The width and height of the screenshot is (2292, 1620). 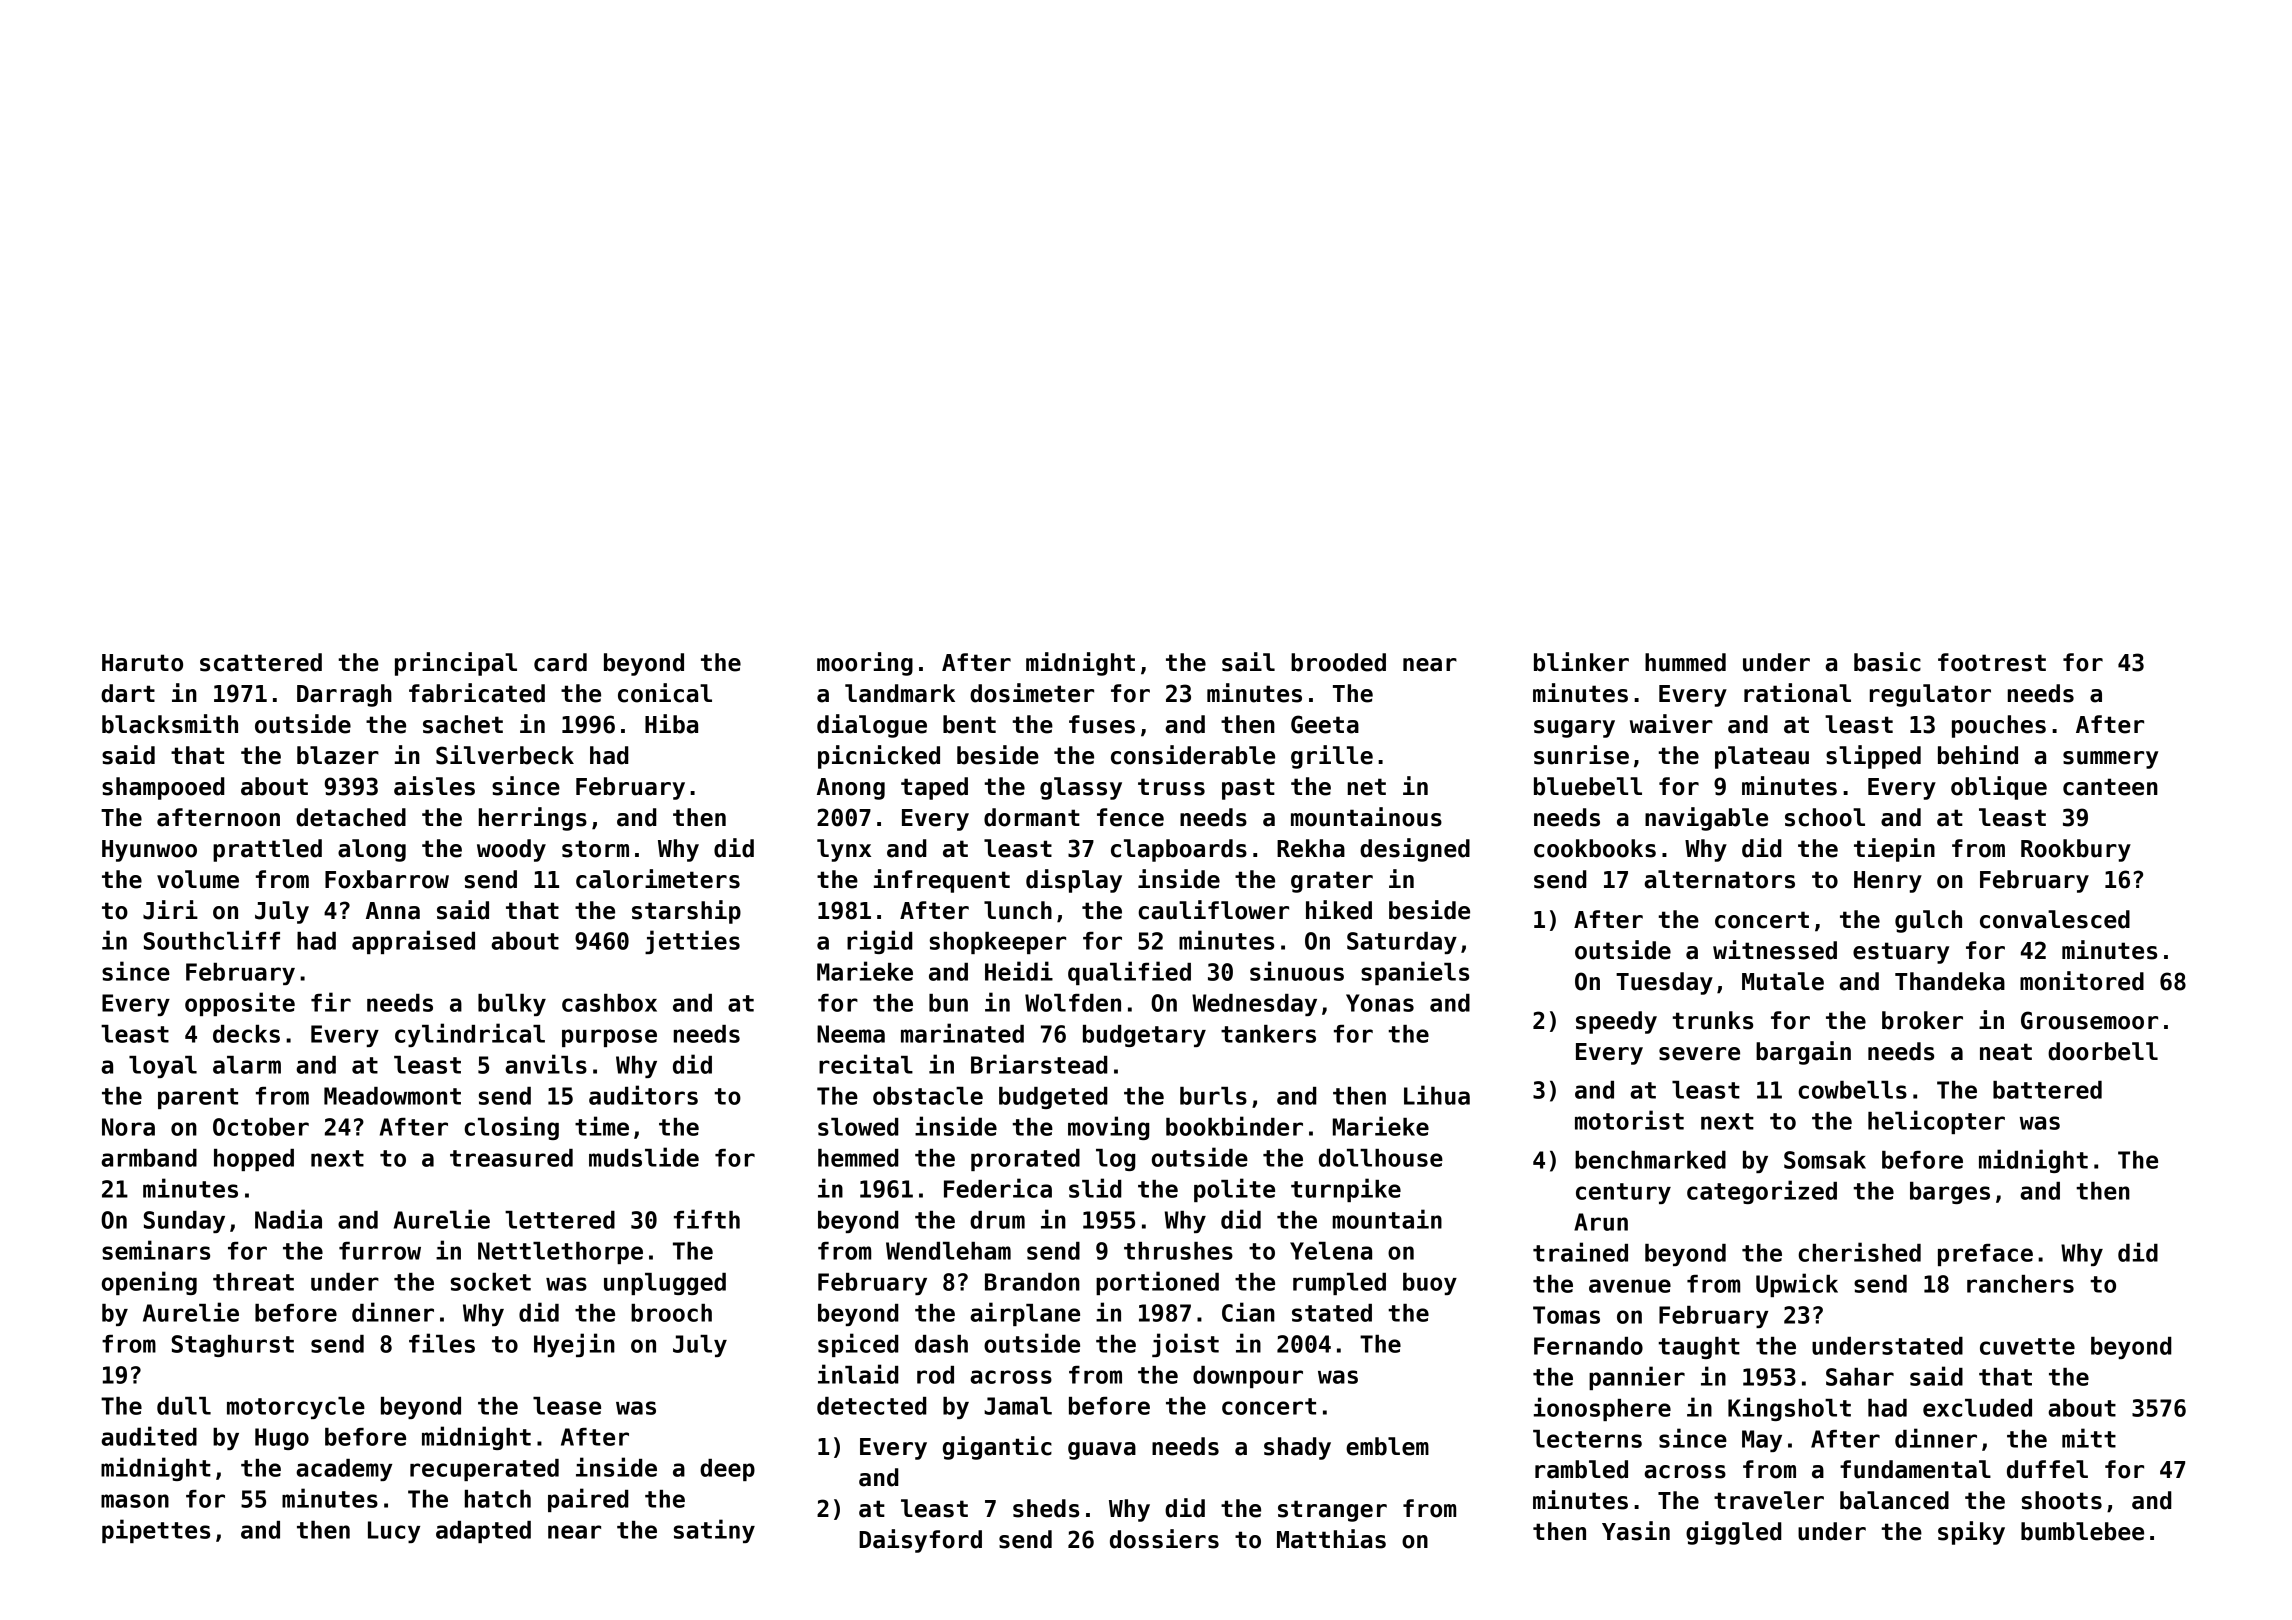 What do you see at coordinates (2076, 850) in the screenshot?
I see `Rookbury` at bounding box center [2076, 850].
